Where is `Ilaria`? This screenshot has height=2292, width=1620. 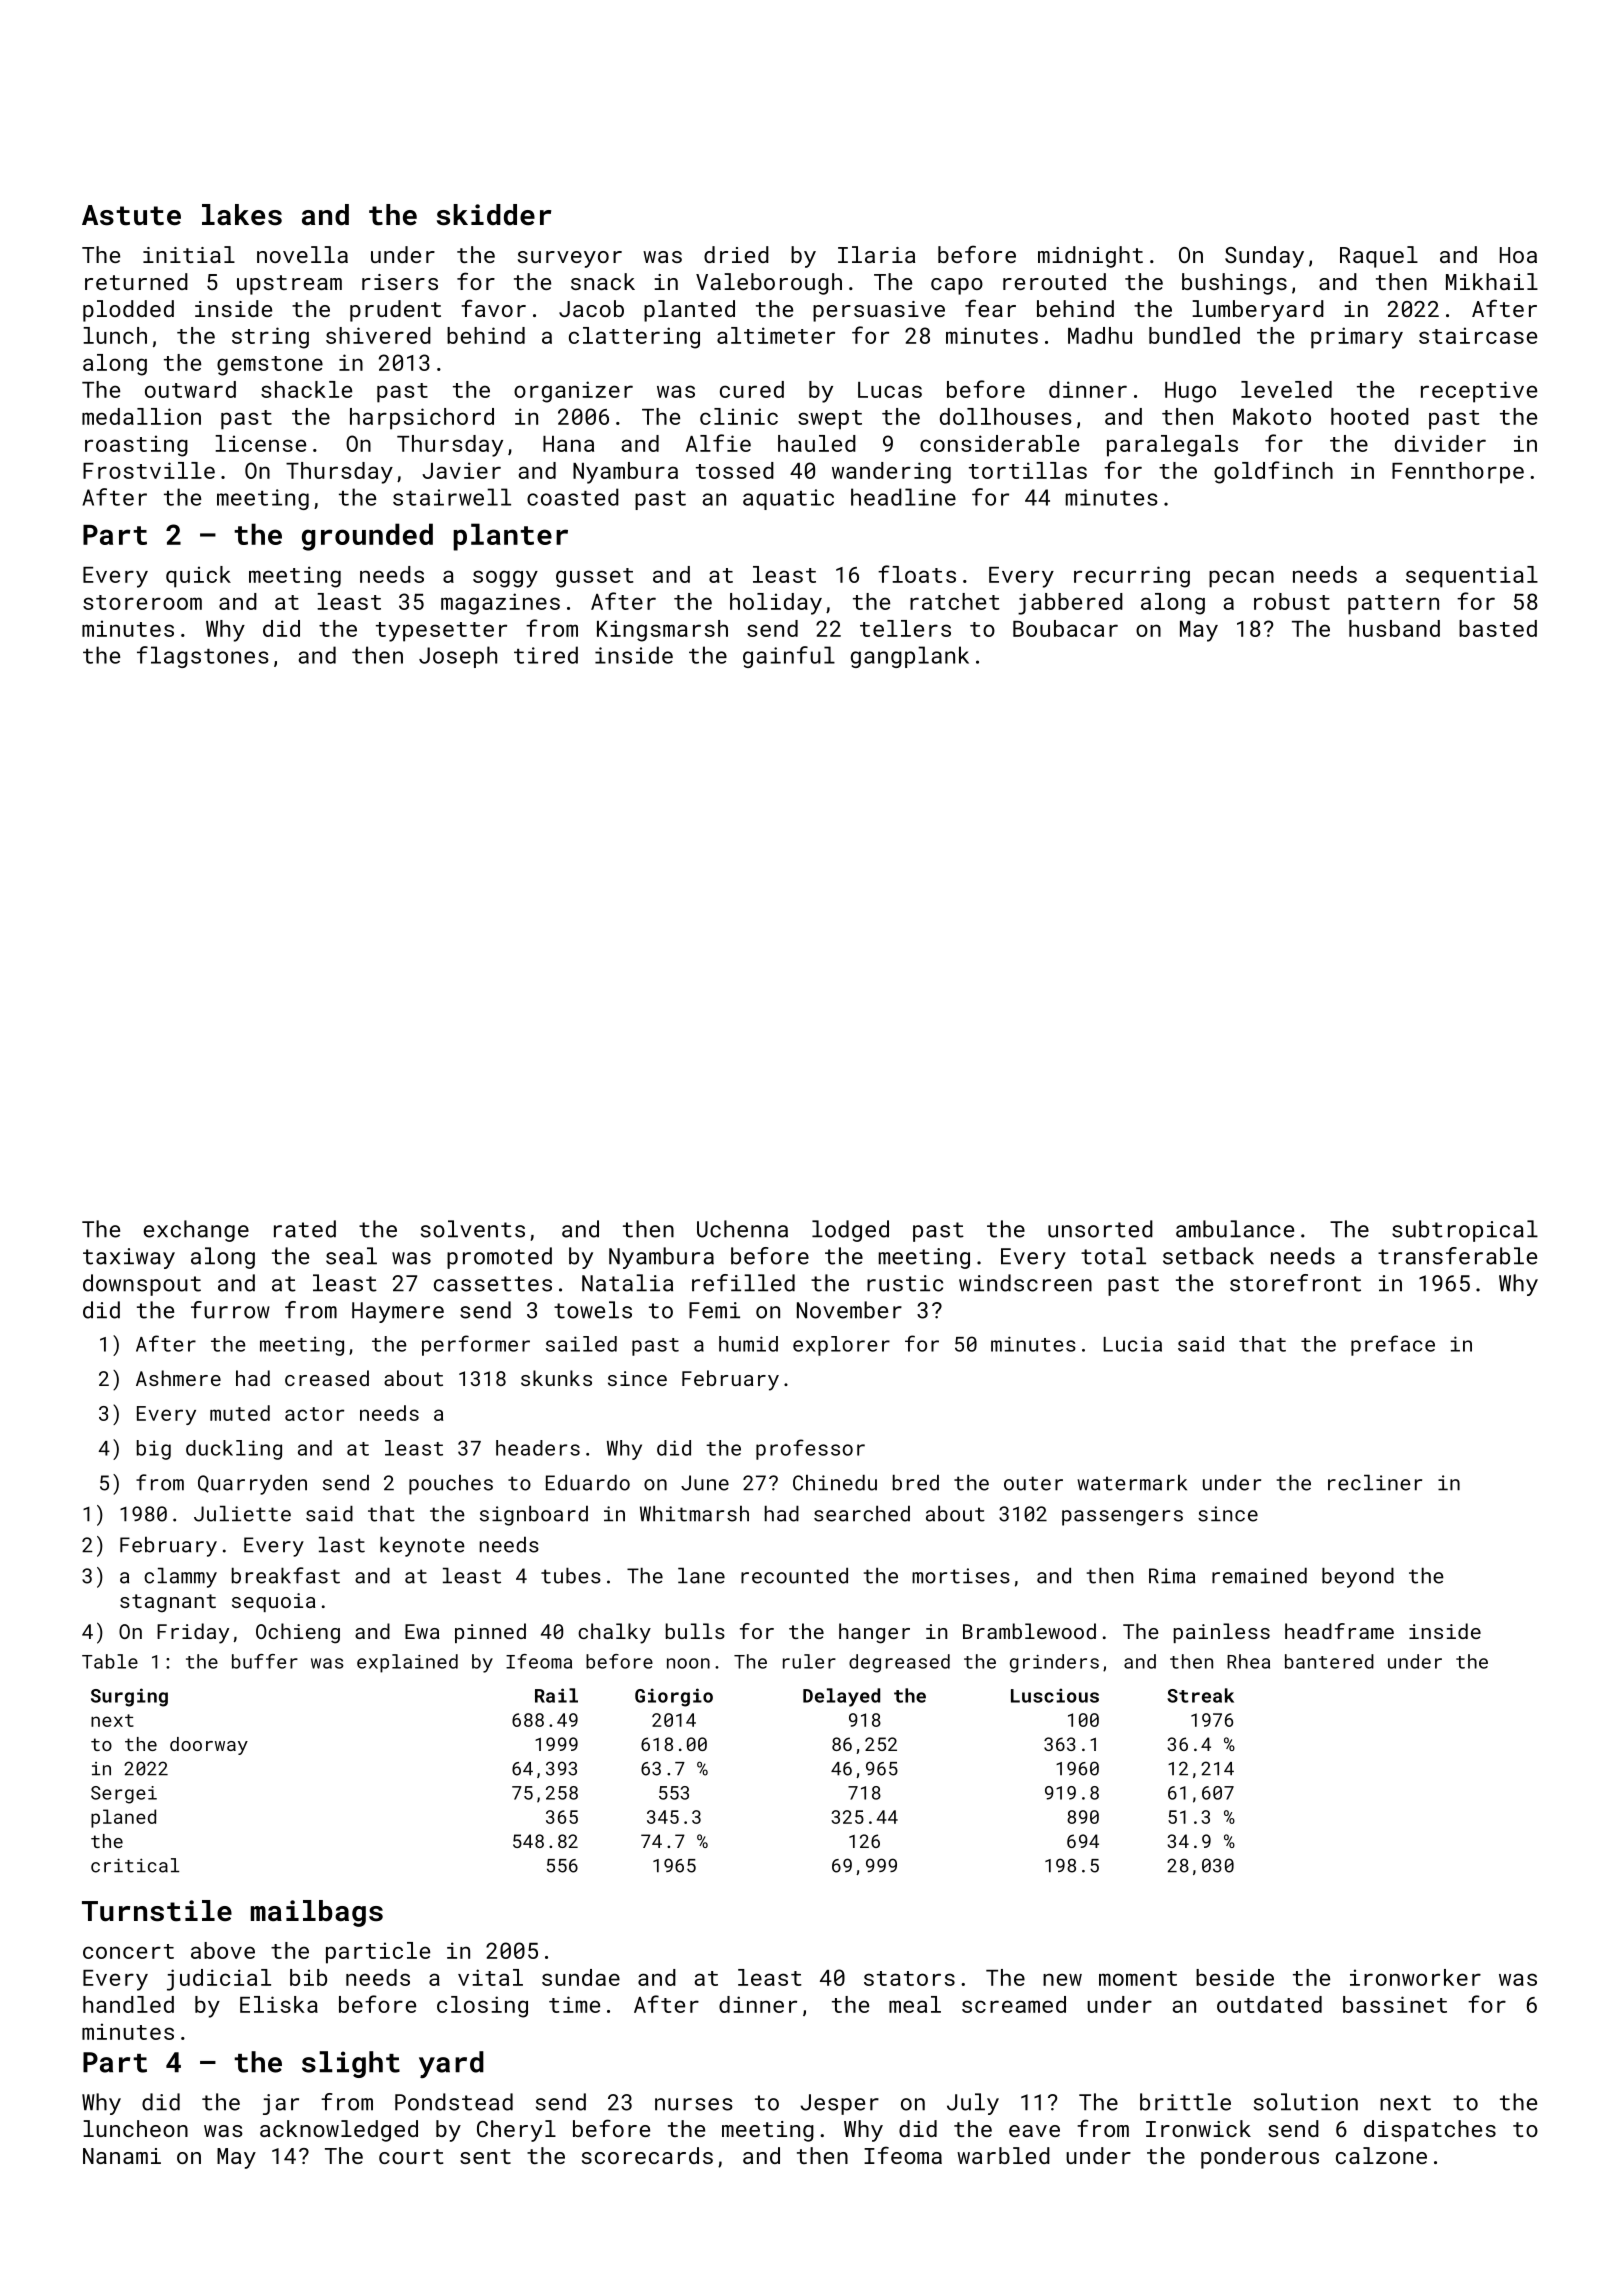 Ilaria is located at coordinates (876, 254).
